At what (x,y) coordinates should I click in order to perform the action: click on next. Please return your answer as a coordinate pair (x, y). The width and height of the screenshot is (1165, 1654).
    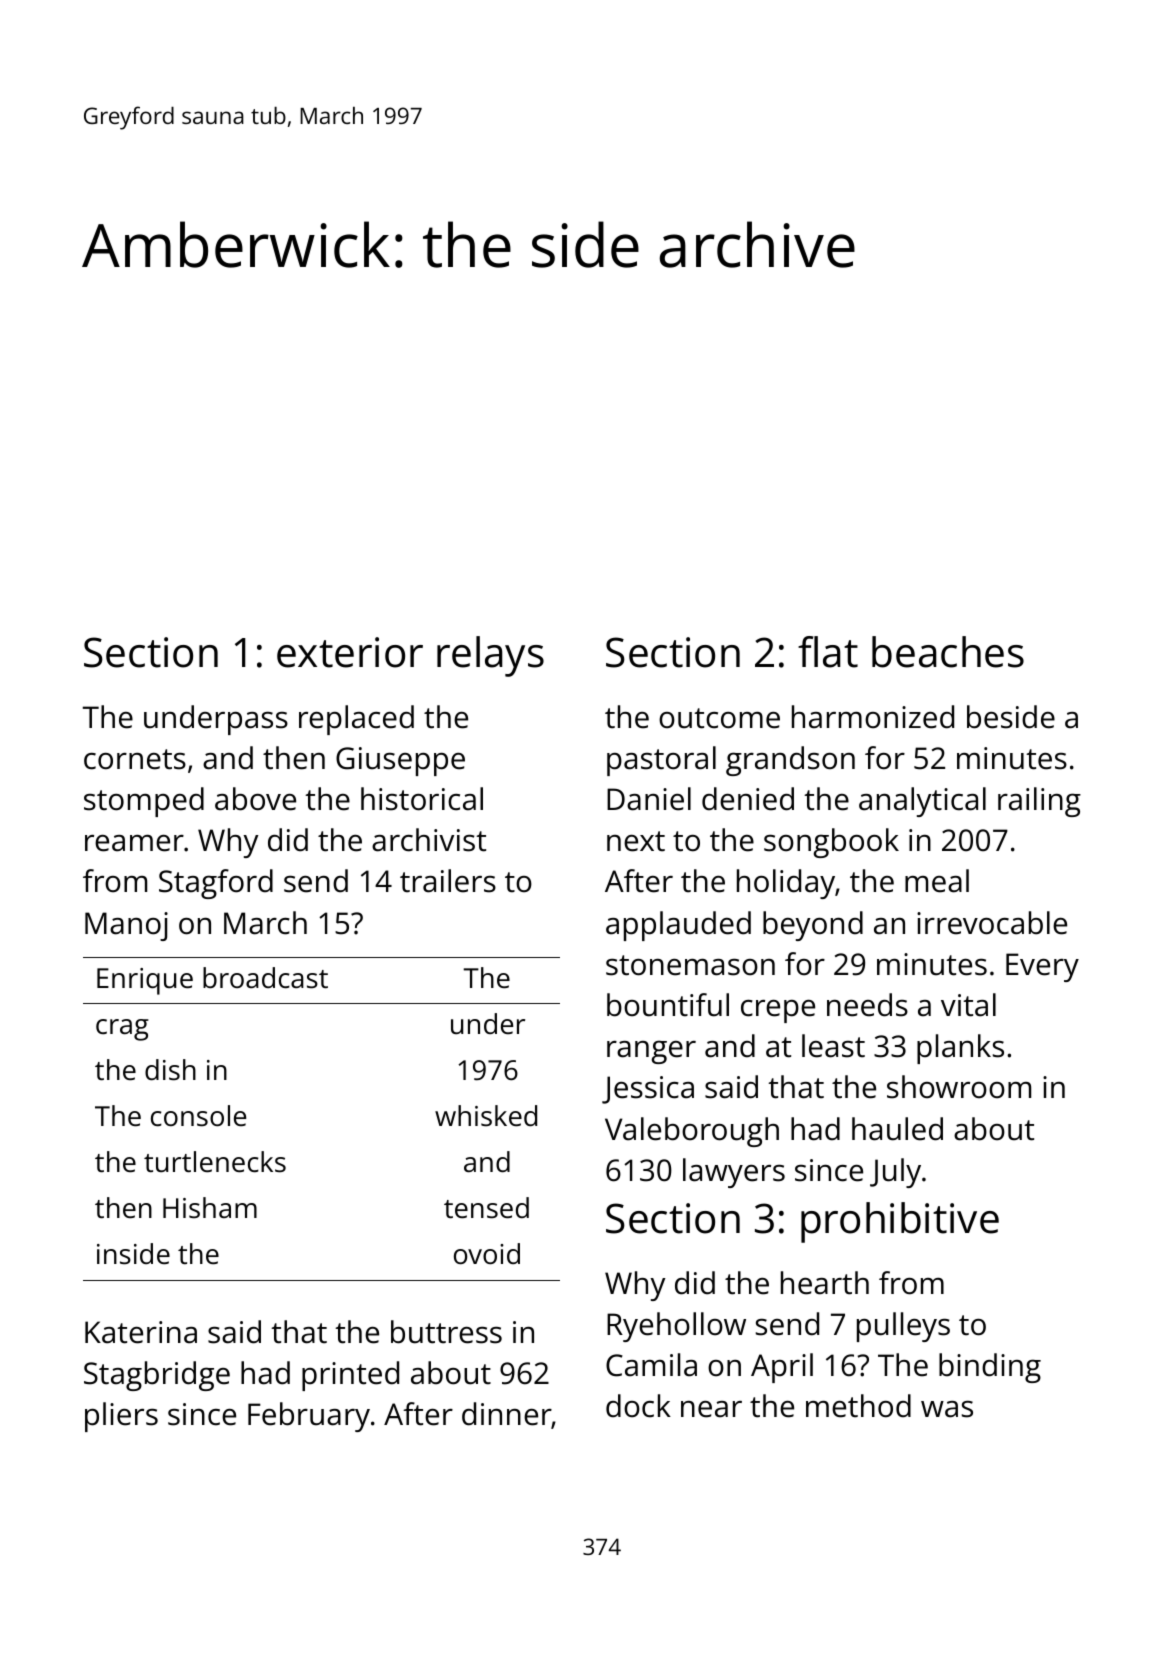
    Looking at the image, I should click on (636, 841).
